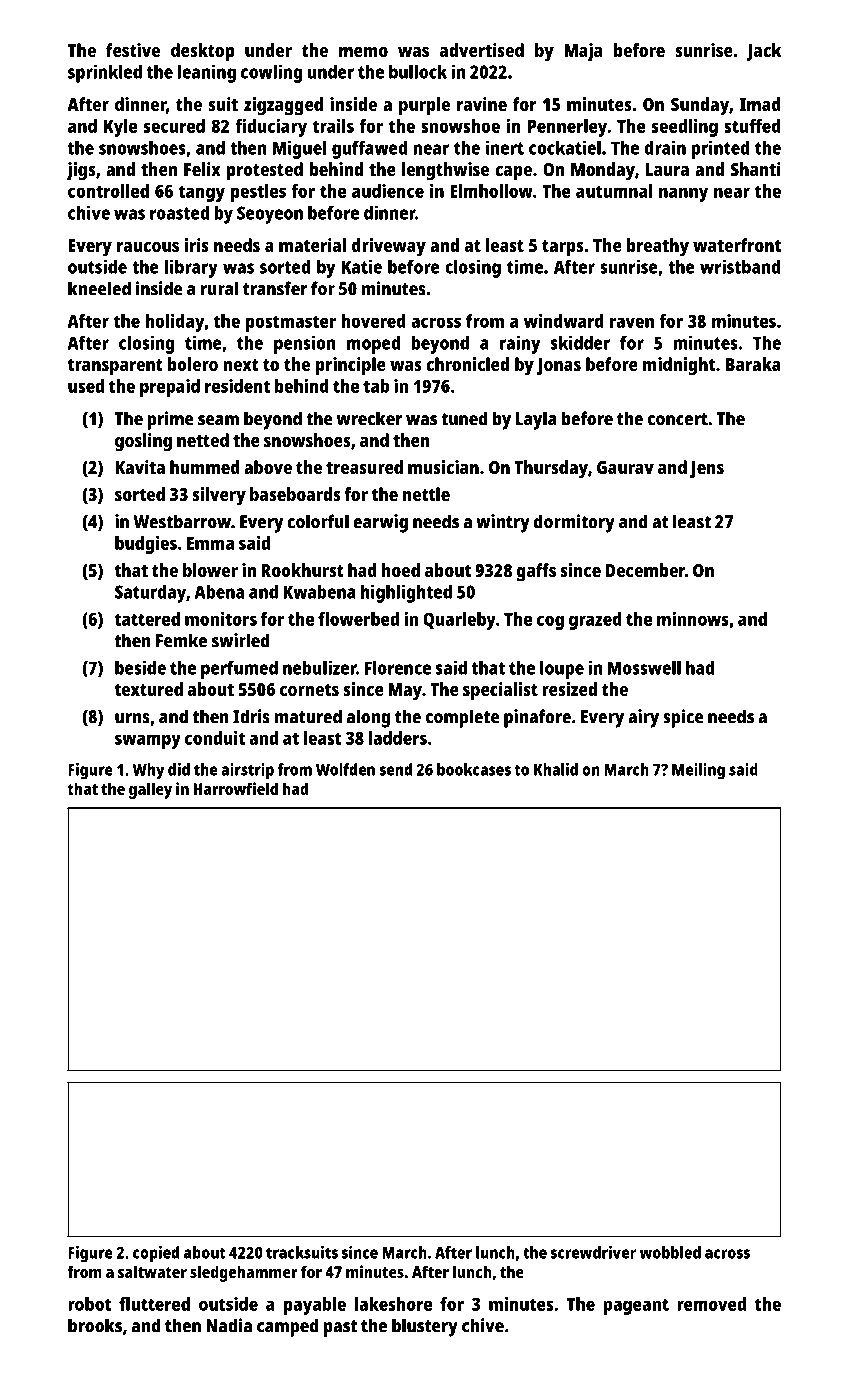  I want to click on festive, so click(133, 50).
